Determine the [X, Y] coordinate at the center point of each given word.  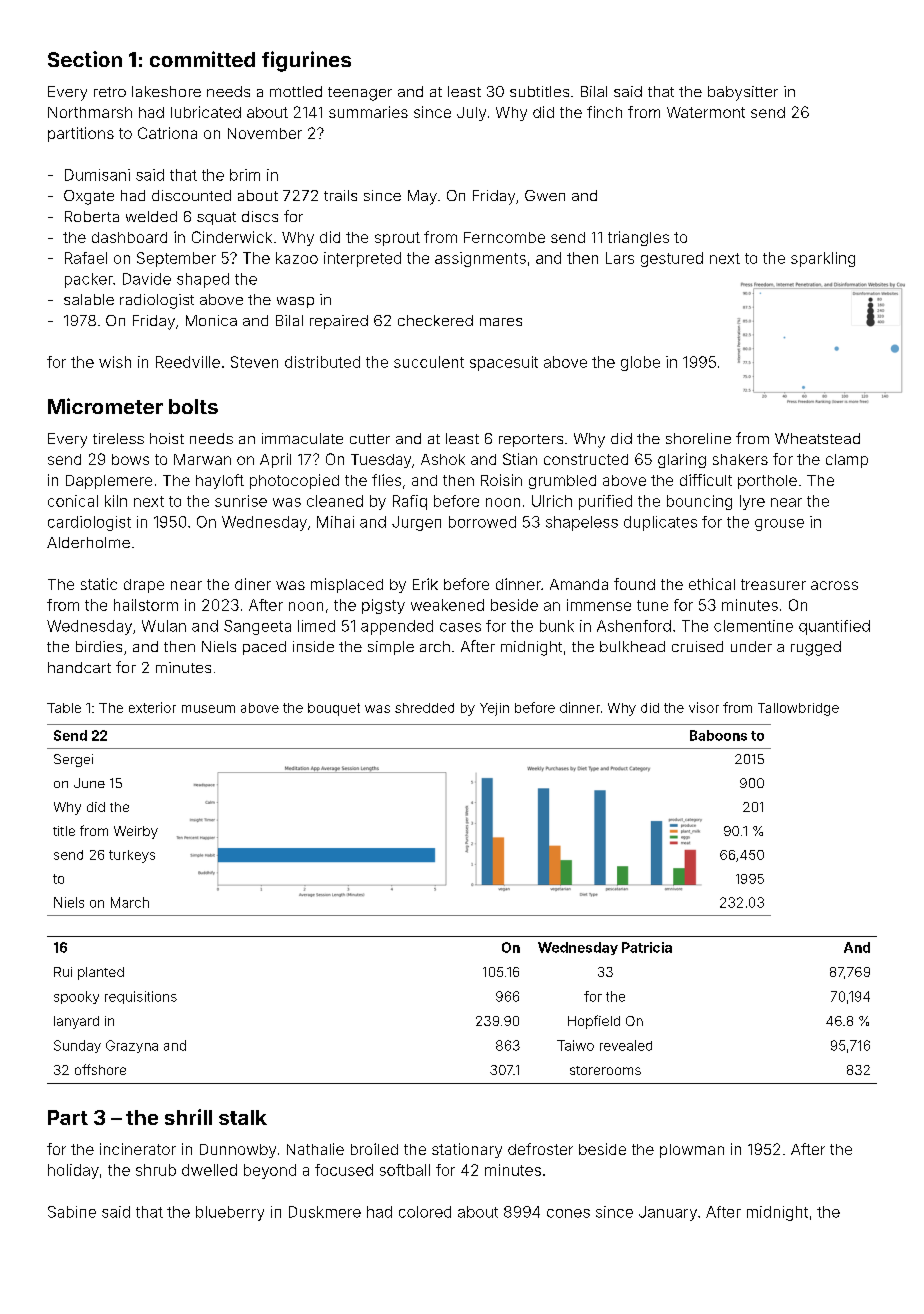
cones [568, 1213]
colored [425, 1212]
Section [85, 59]
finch [604, 112]
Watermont [706, 112]
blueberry [230, 1213]
